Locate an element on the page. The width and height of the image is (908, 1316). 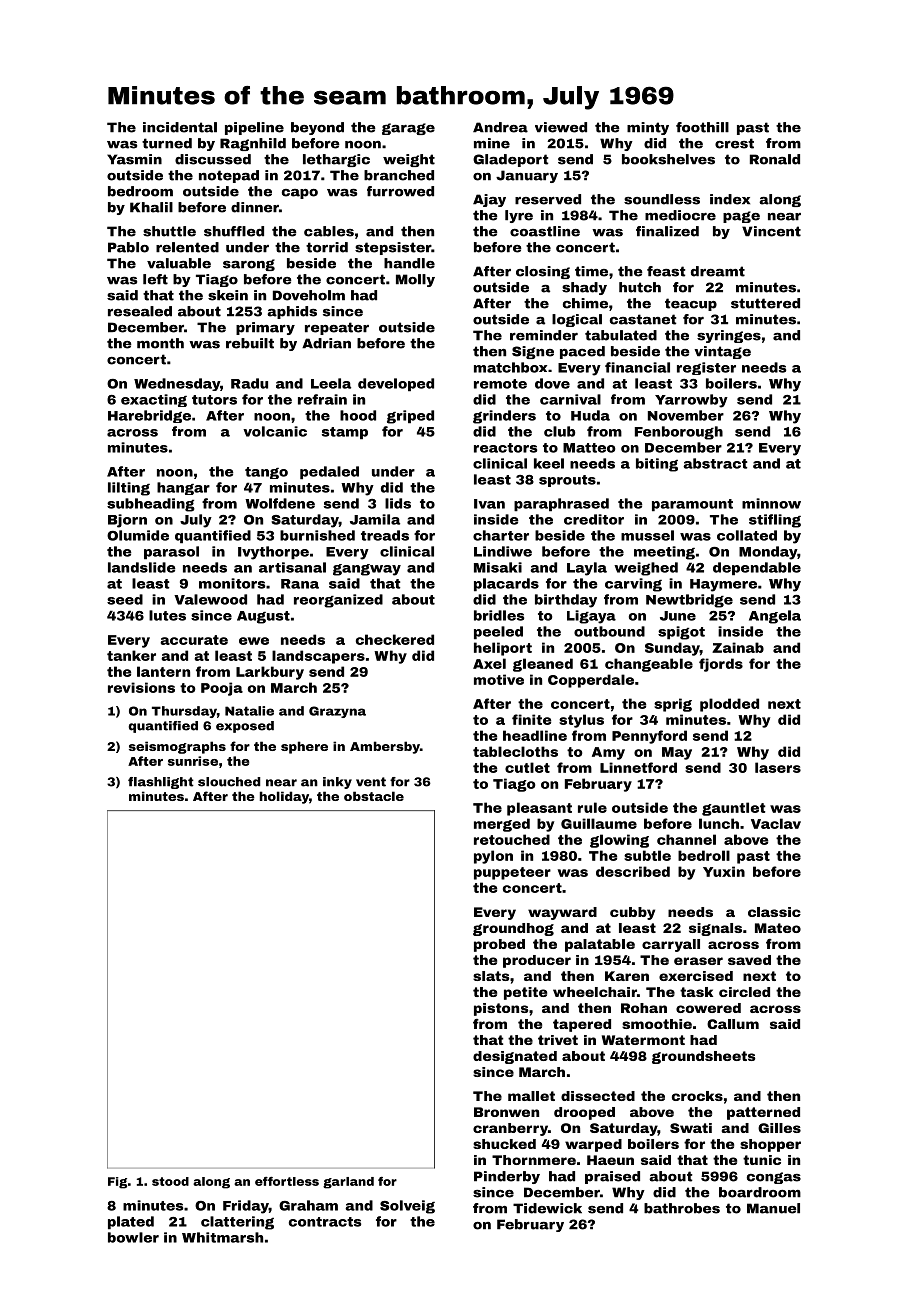
changeable is located at coordinates (649, 665).
